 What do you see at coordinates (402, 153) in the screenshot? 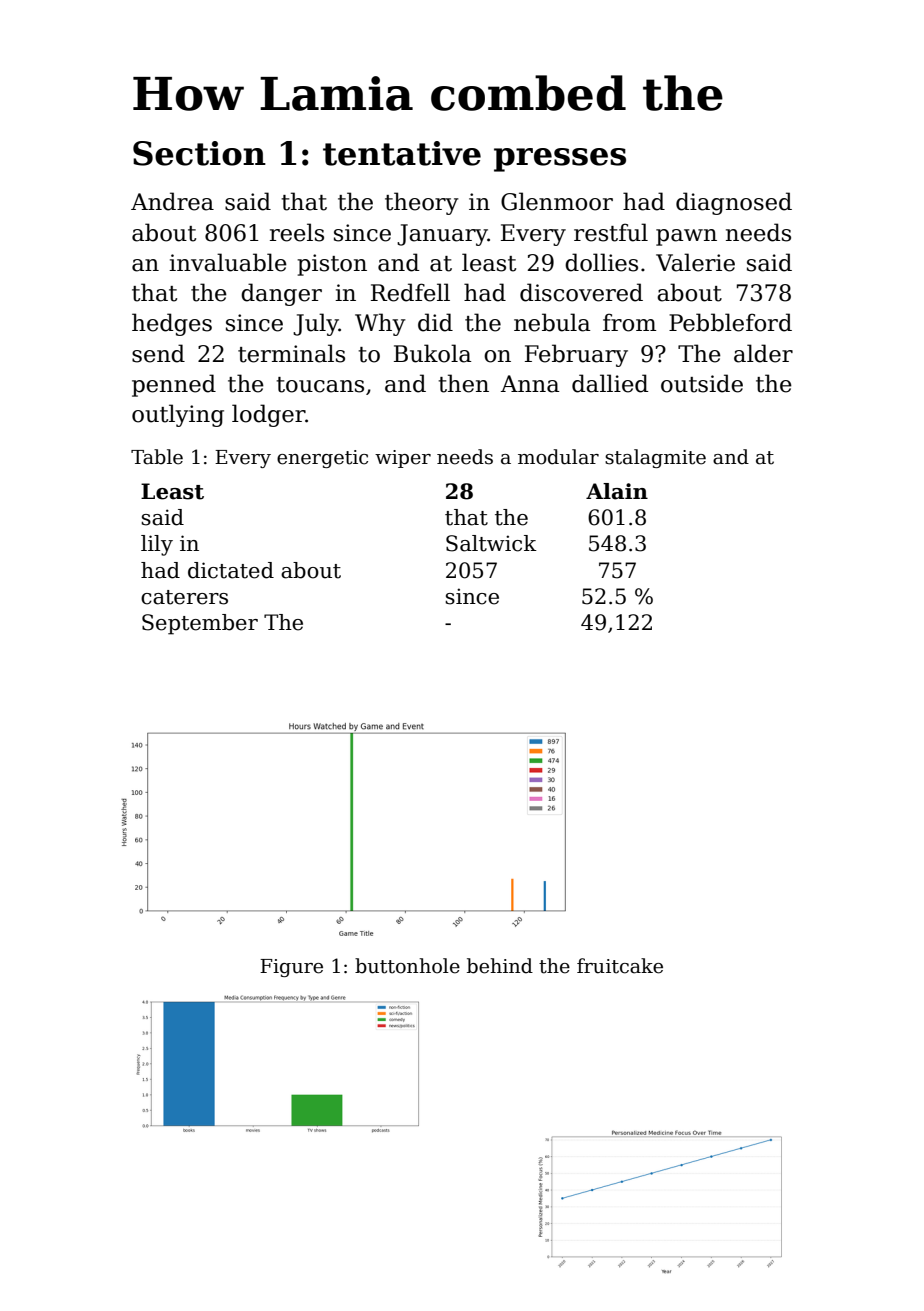
I see `tentative` at bounding box center [402, 153].
